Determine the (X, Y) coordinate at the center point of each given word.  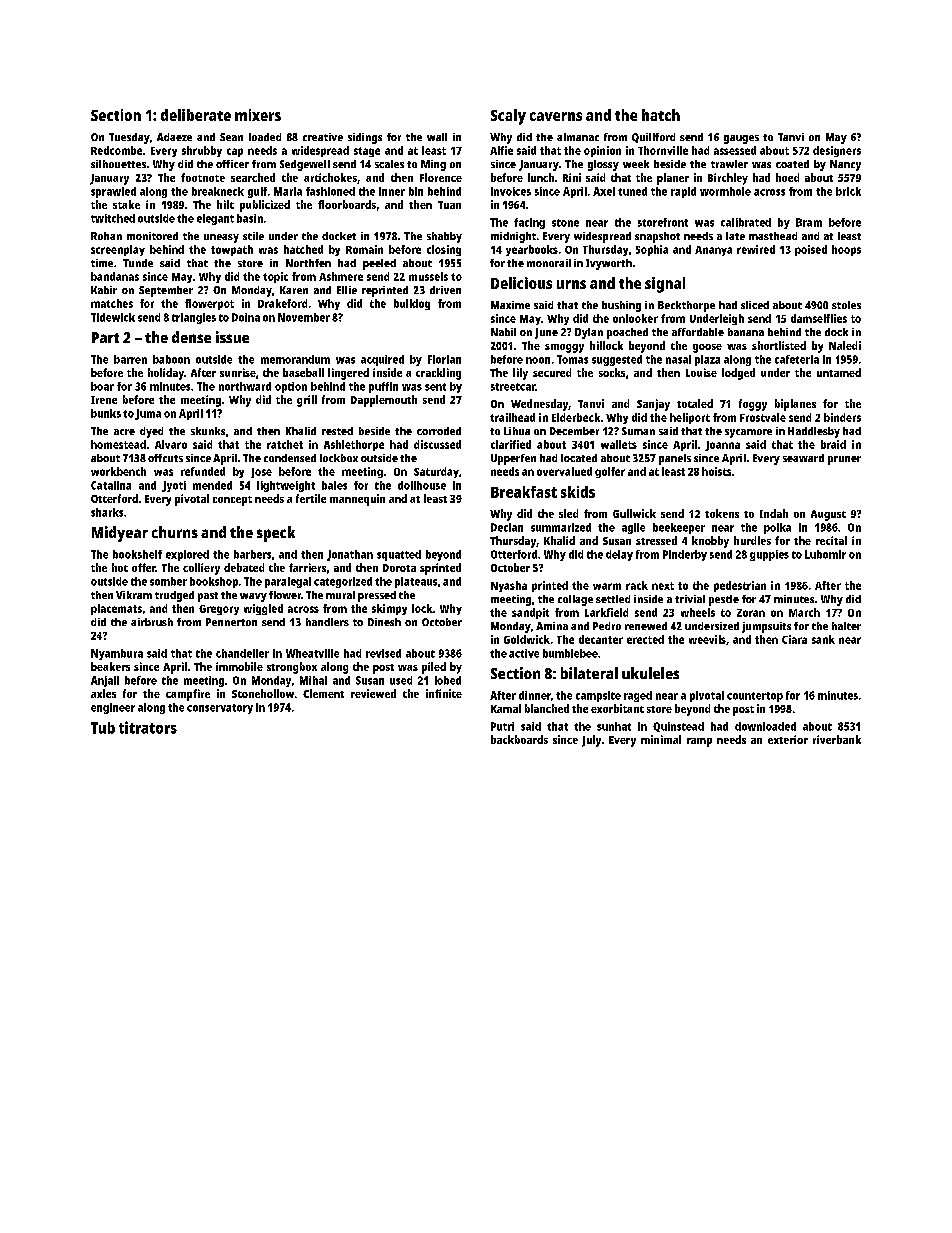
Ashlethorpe (354, 445)
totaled (695, 403)
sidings (365, 138)
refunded (203, 471)
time (102, 263)
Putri (502, 726)
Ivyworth (609, 264)
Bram (809, 222)
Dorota (399, 568)
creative (323, 137)
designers (837, 151)
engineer (113, 708)
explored (187, 555)
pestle (724, 600)
